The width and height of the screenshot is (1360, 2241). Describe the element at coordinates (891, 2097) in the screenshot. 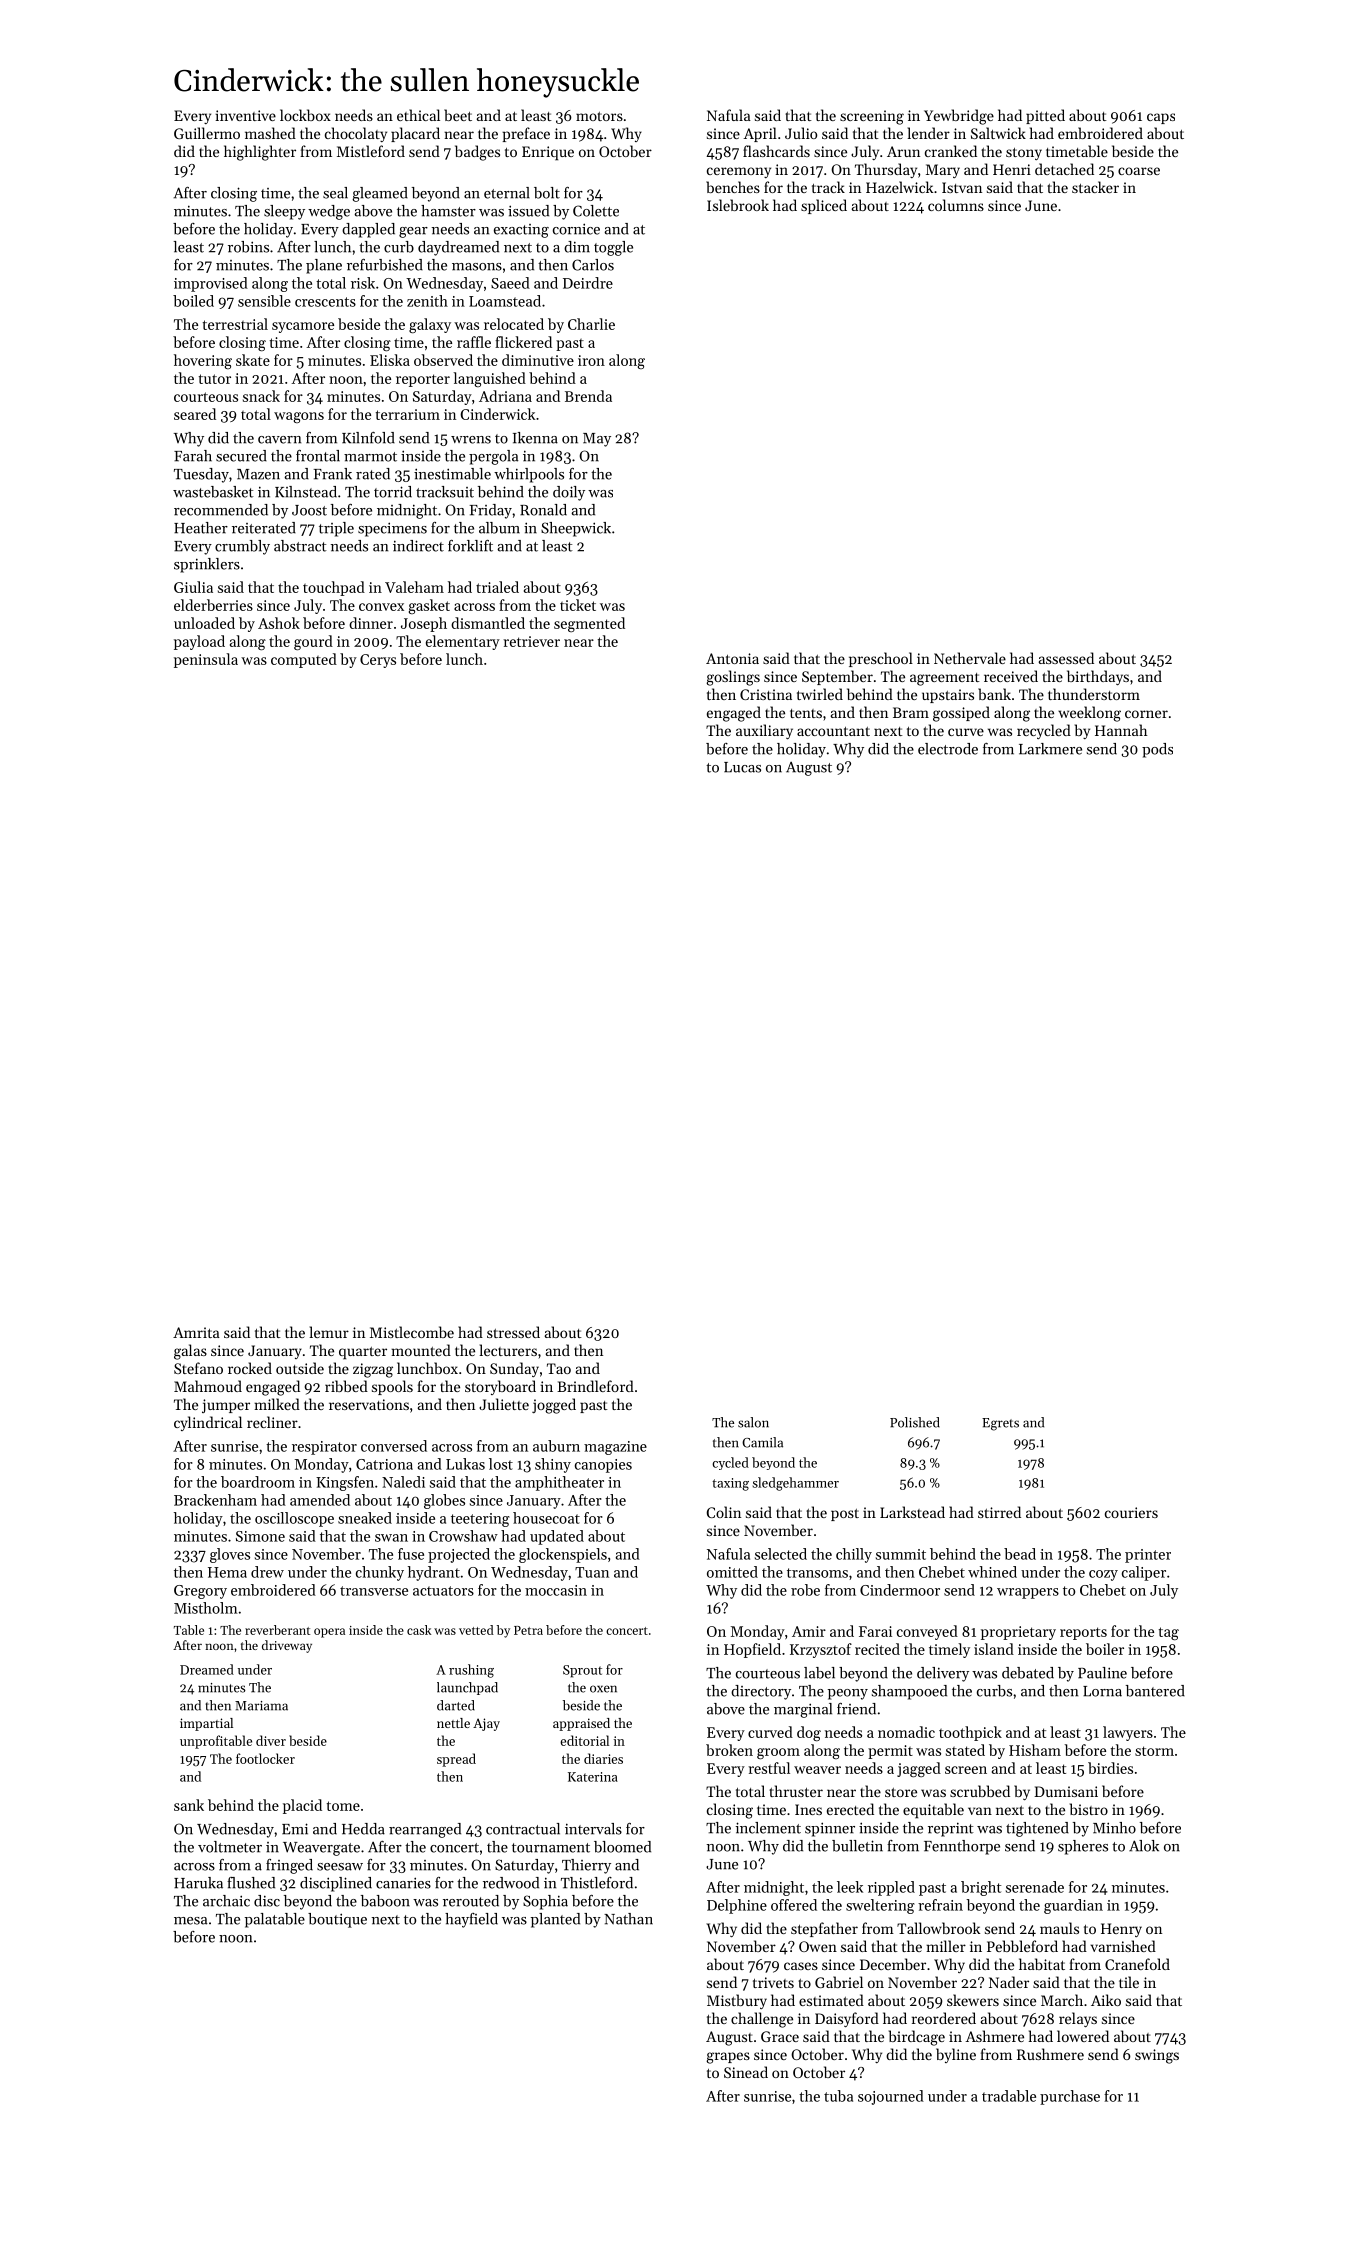

I see `sojourned` at that location.
